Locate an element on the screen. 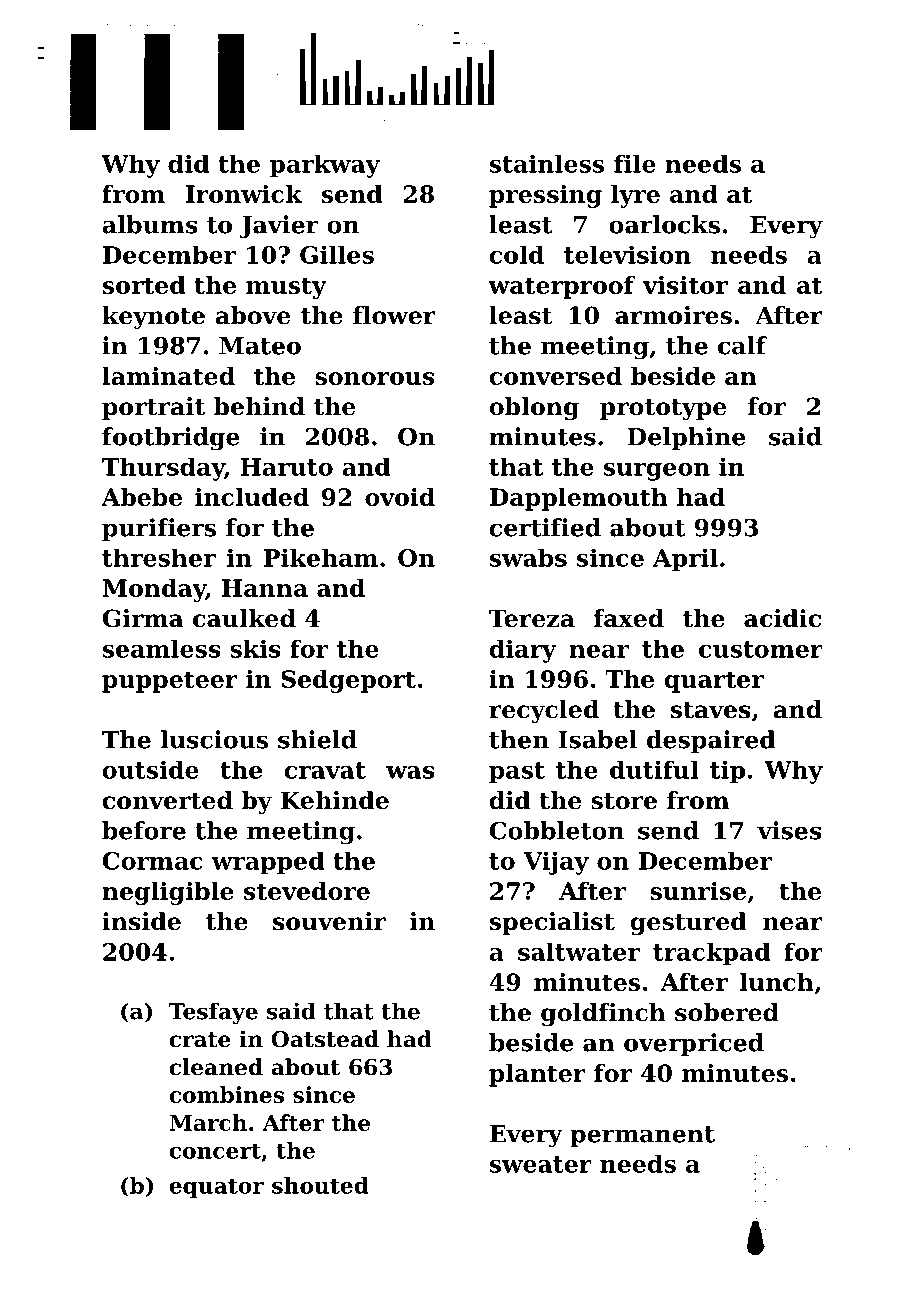 The width and height of the screenshot is (924, 1311). visitor is located at coordinates (685, 285).
